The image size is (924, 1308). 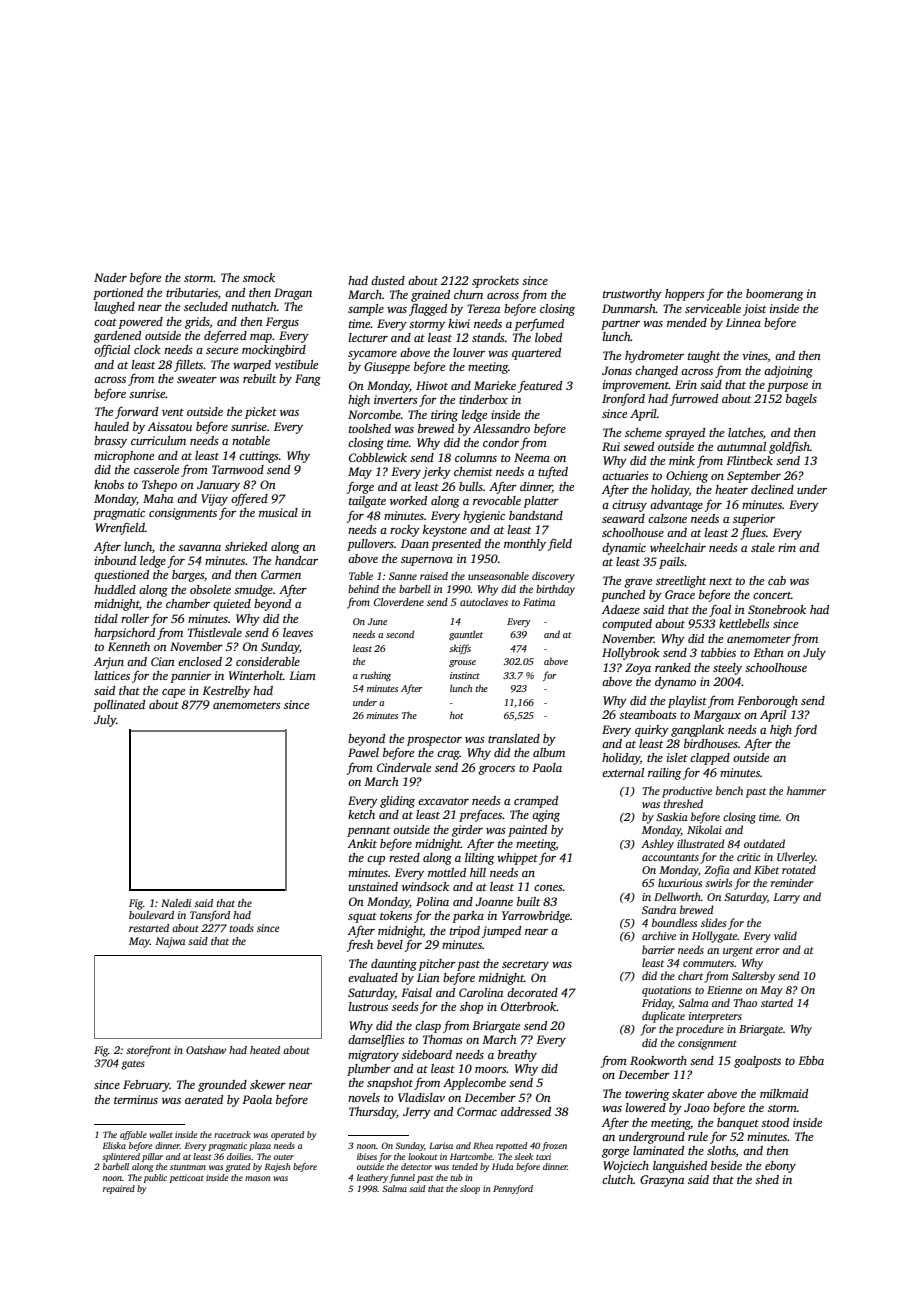 I want to click on outdated, so click(x=764, y=843).
